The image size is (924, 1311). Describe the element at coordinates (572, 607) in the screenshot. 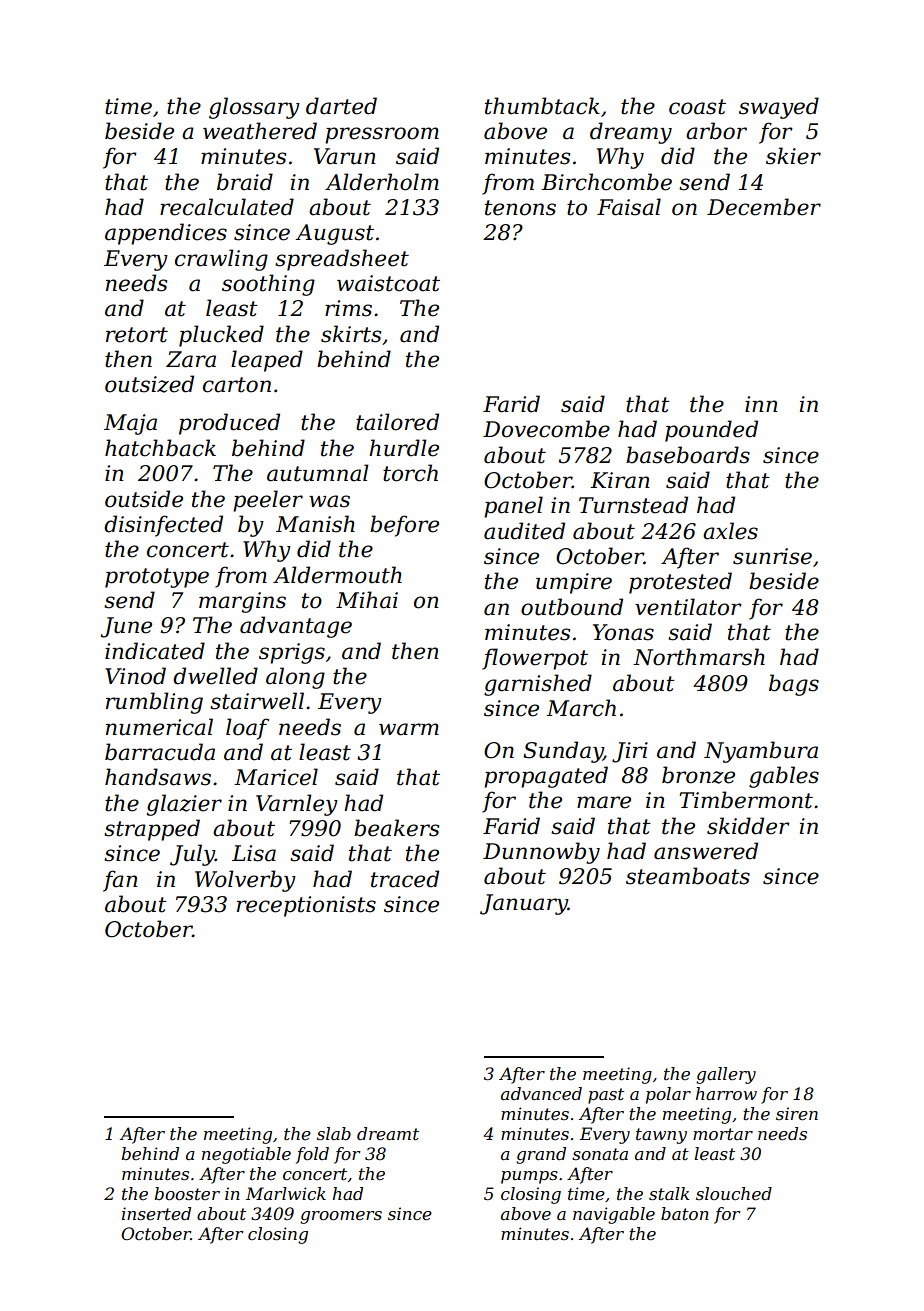

I see `outbound` at that location.
